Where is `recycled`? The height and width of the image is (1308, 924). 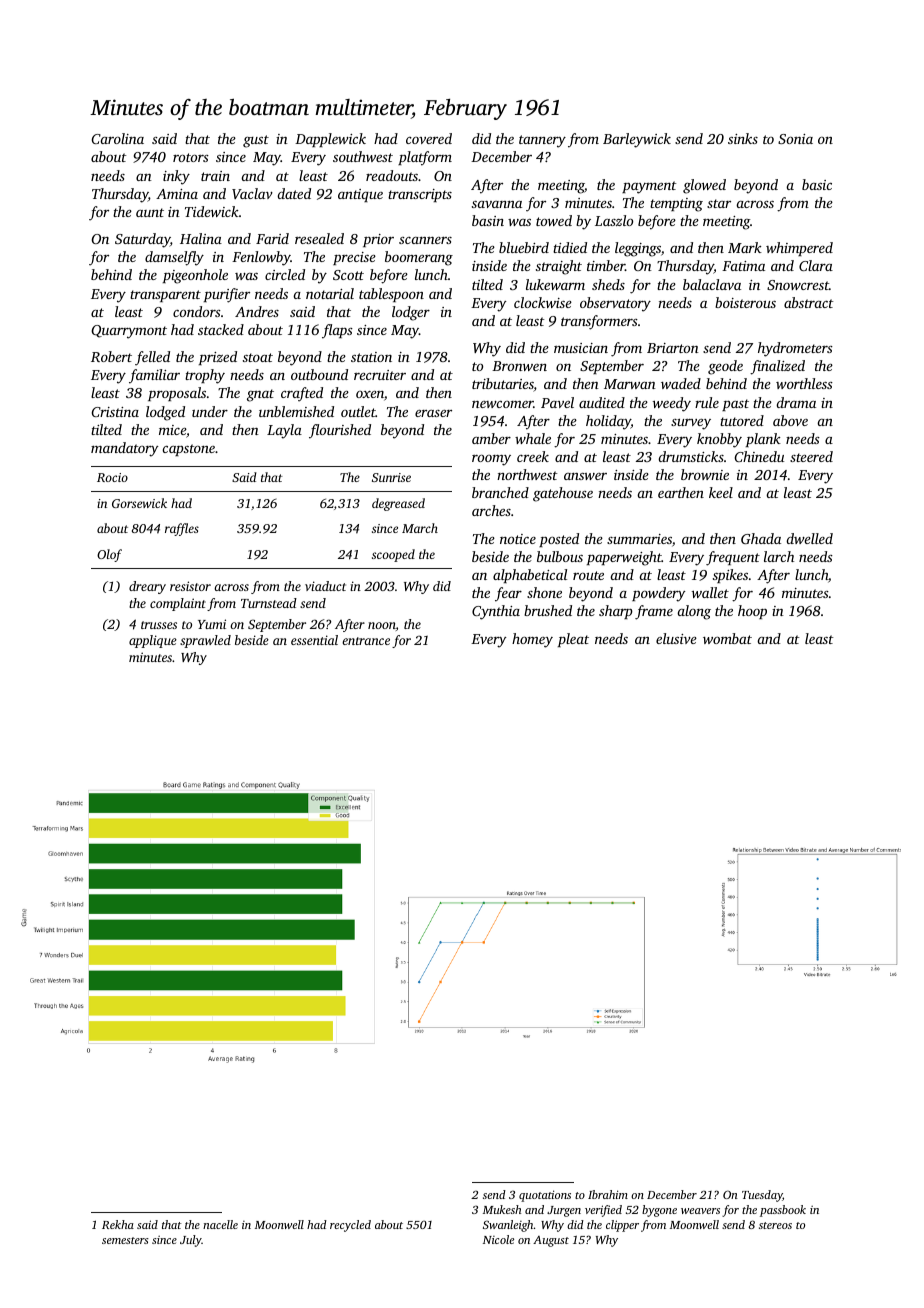
recycled is located at coordinates (350, 1226).
